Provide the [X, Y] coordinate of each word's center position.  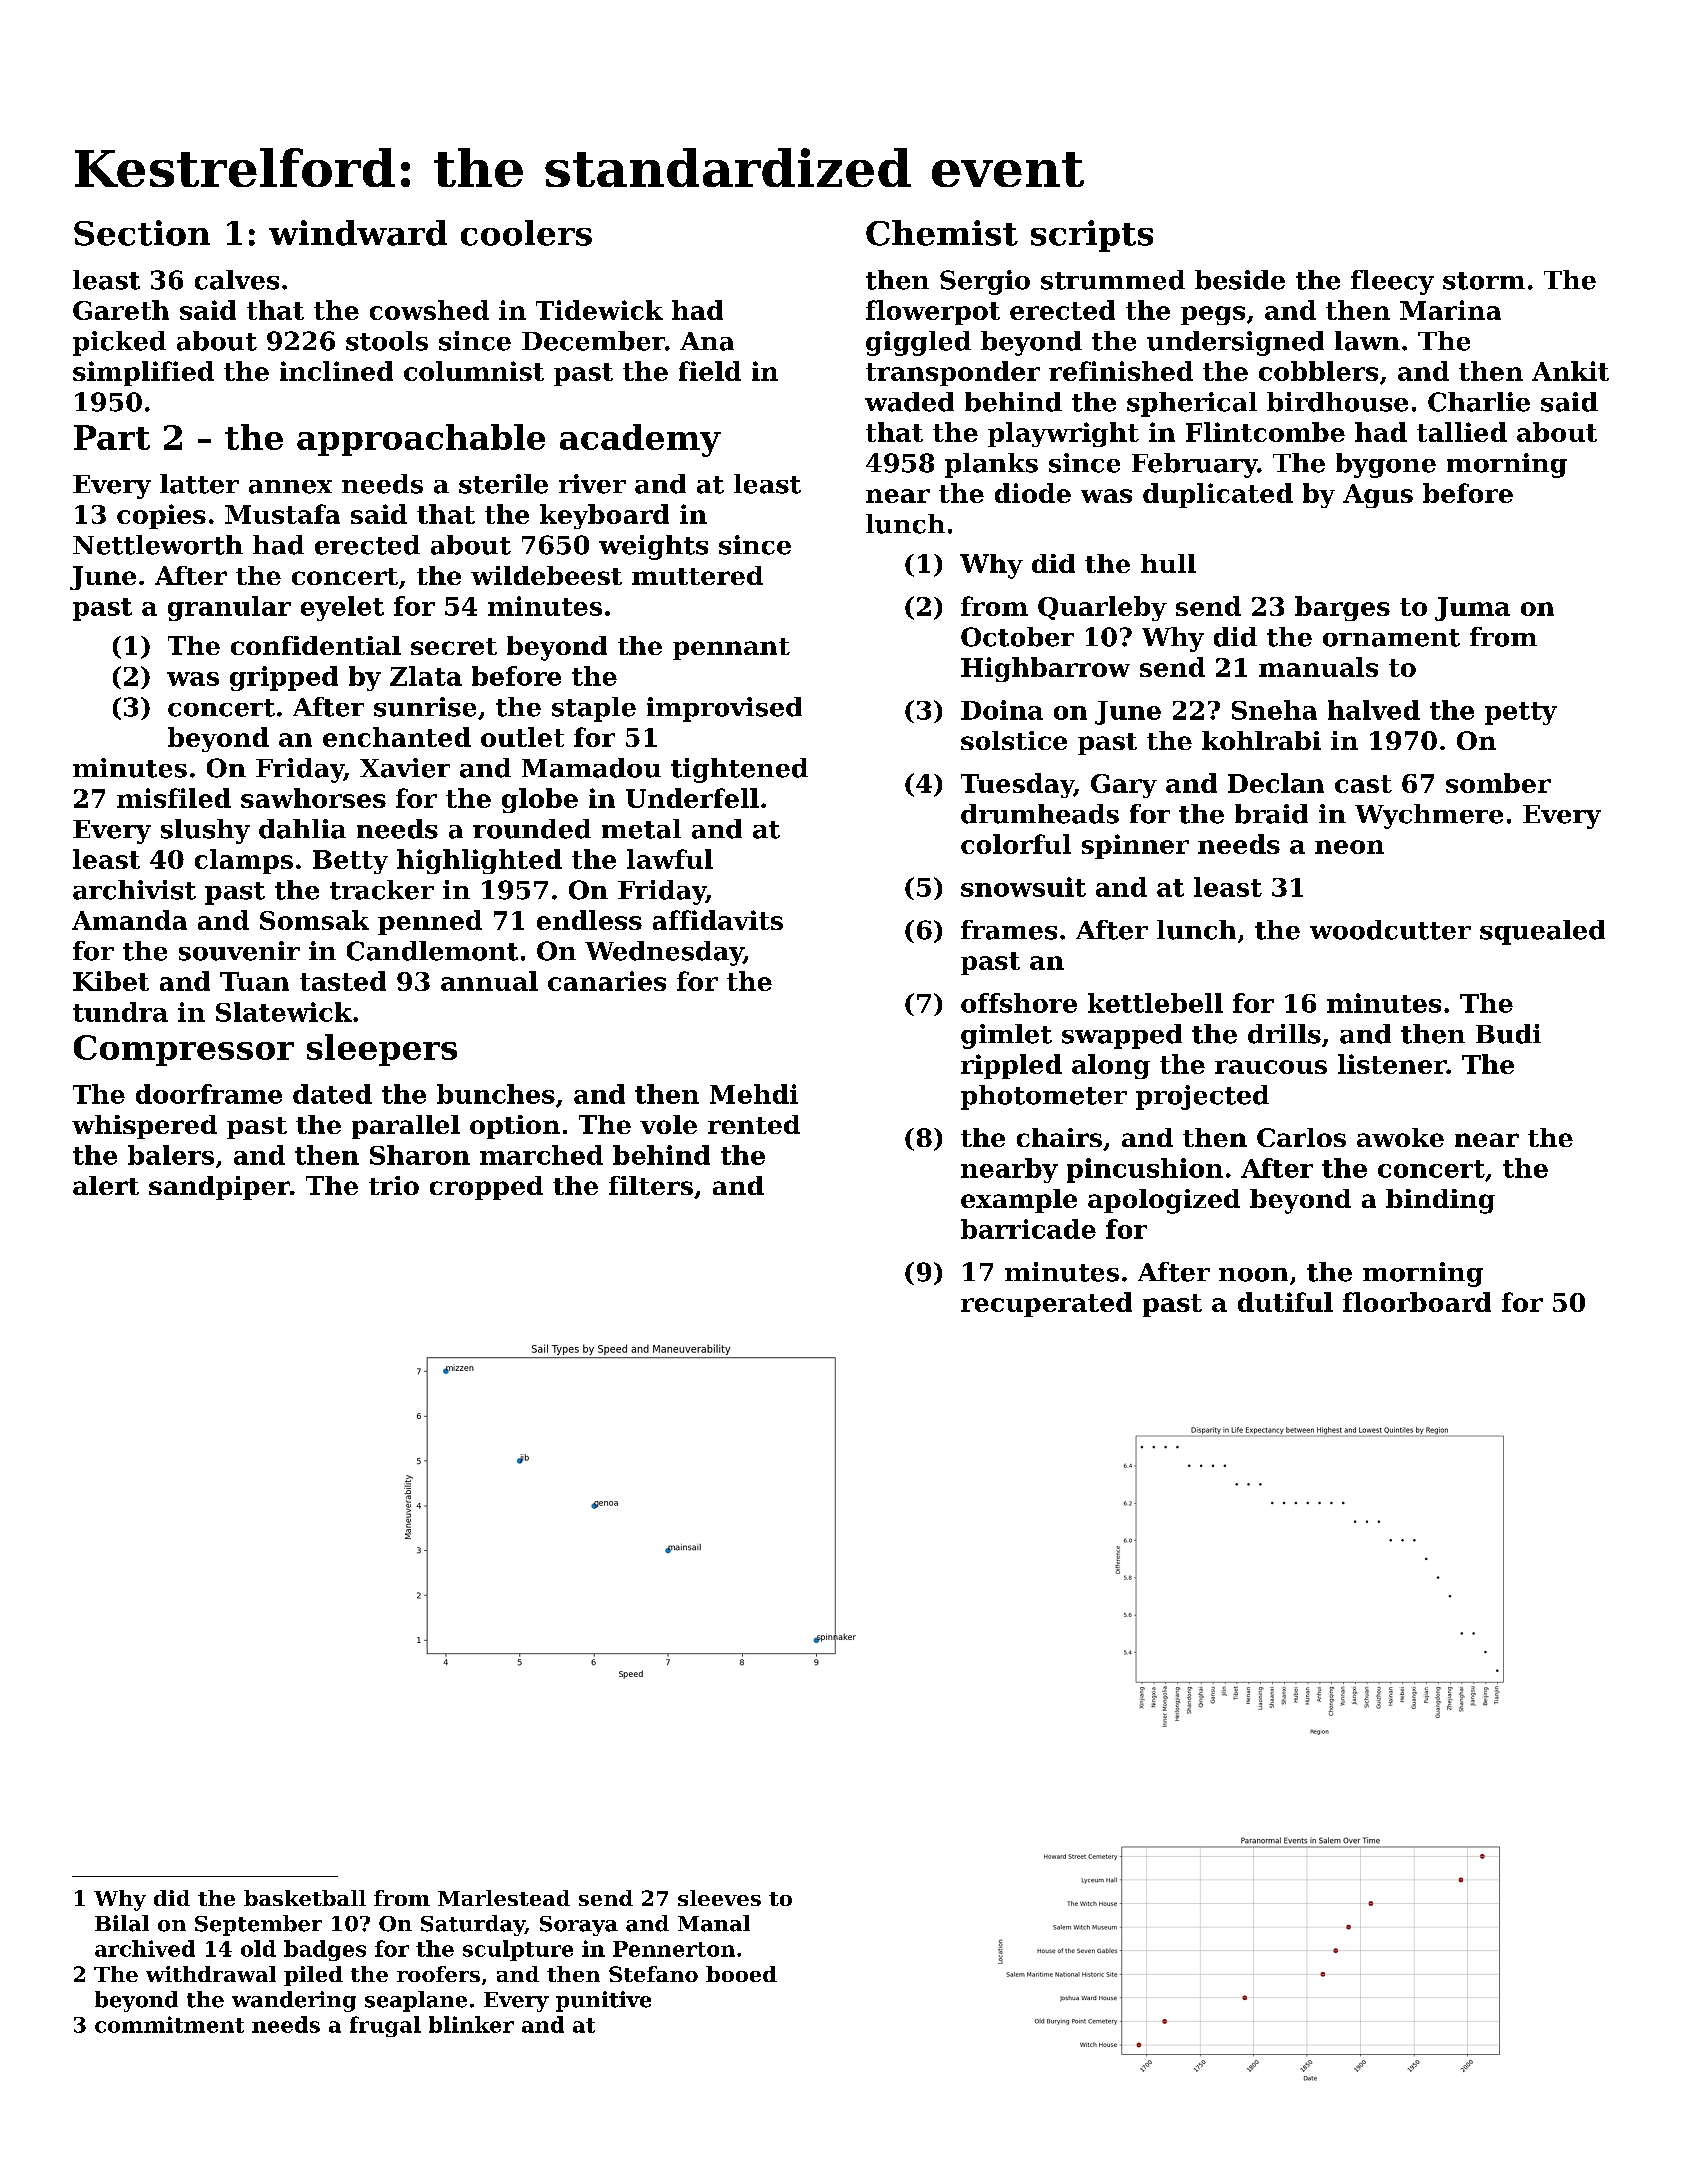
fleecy [1392, 282]
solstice [1014, 740]
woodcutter [1390, 930]
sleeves [719, 1898]
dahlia [302, 829]
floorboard [1417, 1302]
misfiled [174, 798]
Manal [714, 1923]
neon [1349, 847]
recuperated [1046, 1304]
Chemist [942, 233]
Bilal [122, 1923]
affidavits [718, 920]
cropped [486, 1188]
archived [145, 1948]
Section [142, 233]
